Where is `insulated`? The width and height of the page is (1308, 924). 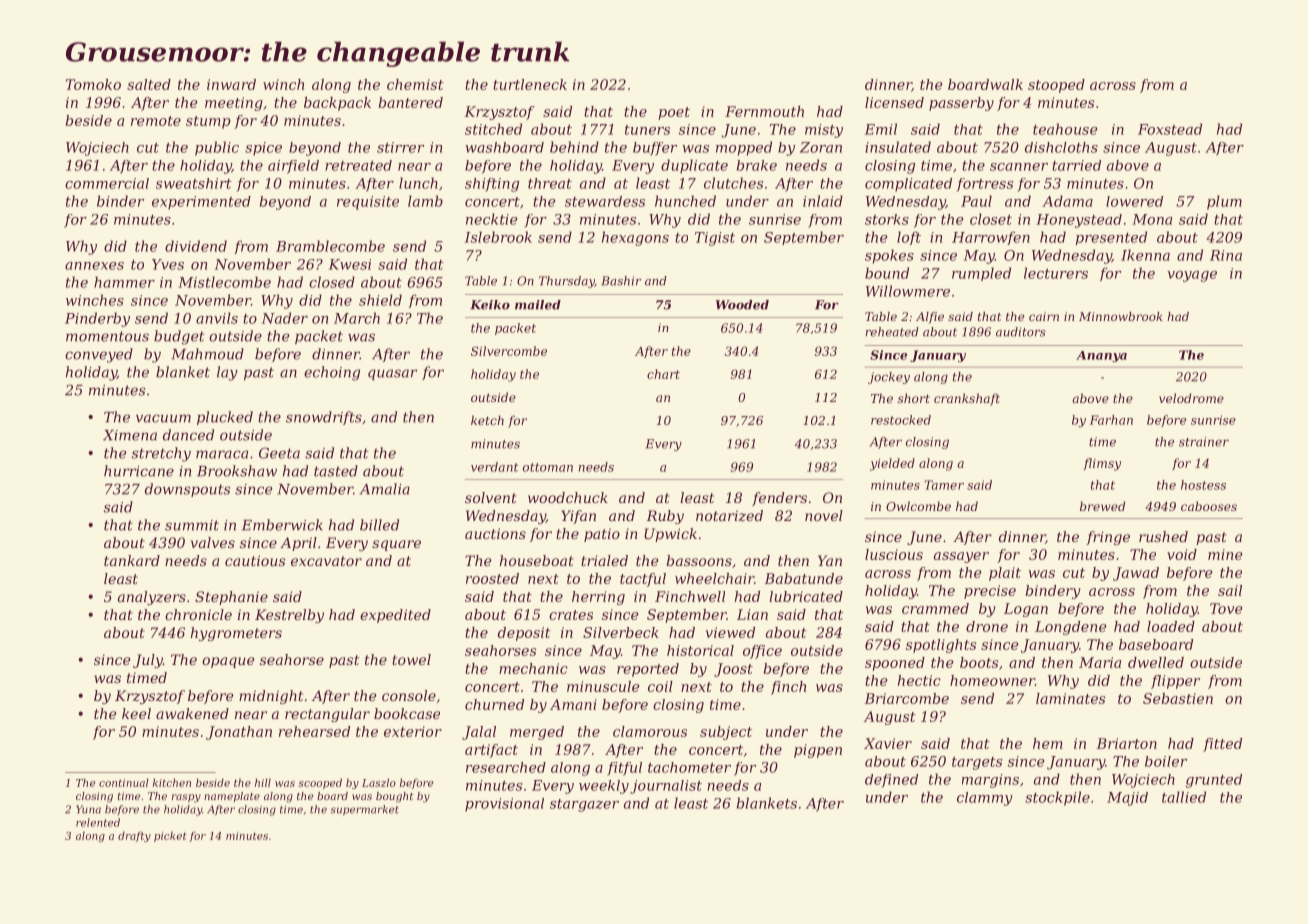
insulated is located at coordinates (898, 147).
